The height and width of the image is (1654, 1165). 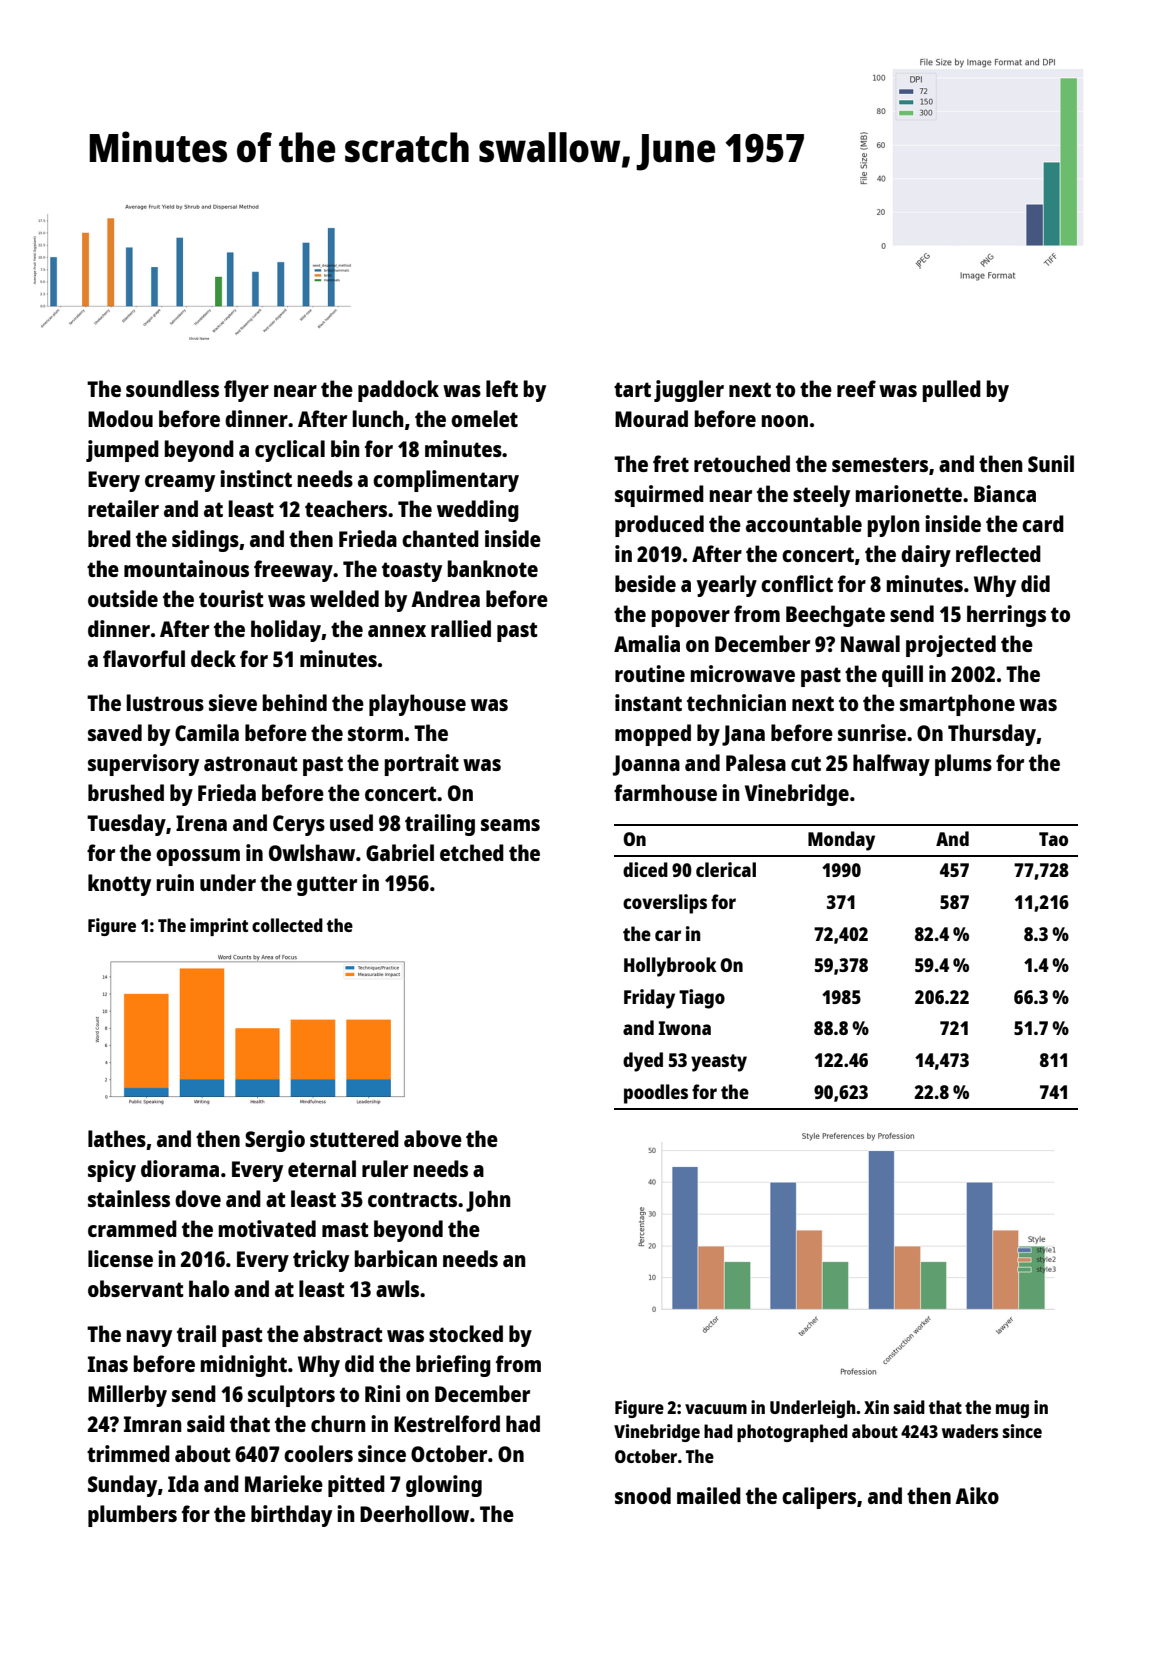 What do you see at coordinates (876, 1407) in the image?
I see `Xin` at bounding box center [876, 1407].
